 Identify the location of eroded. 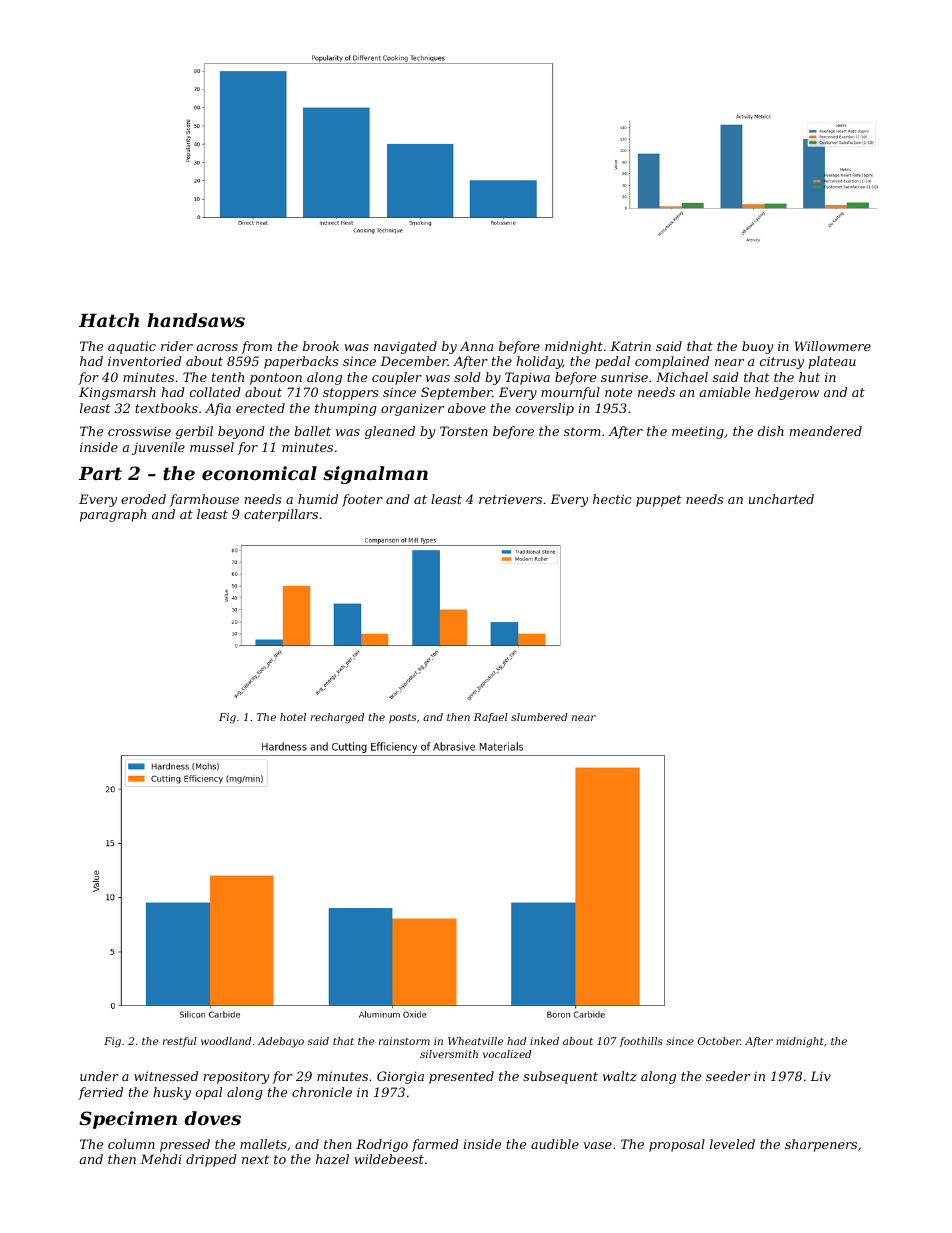
(143, 499).
